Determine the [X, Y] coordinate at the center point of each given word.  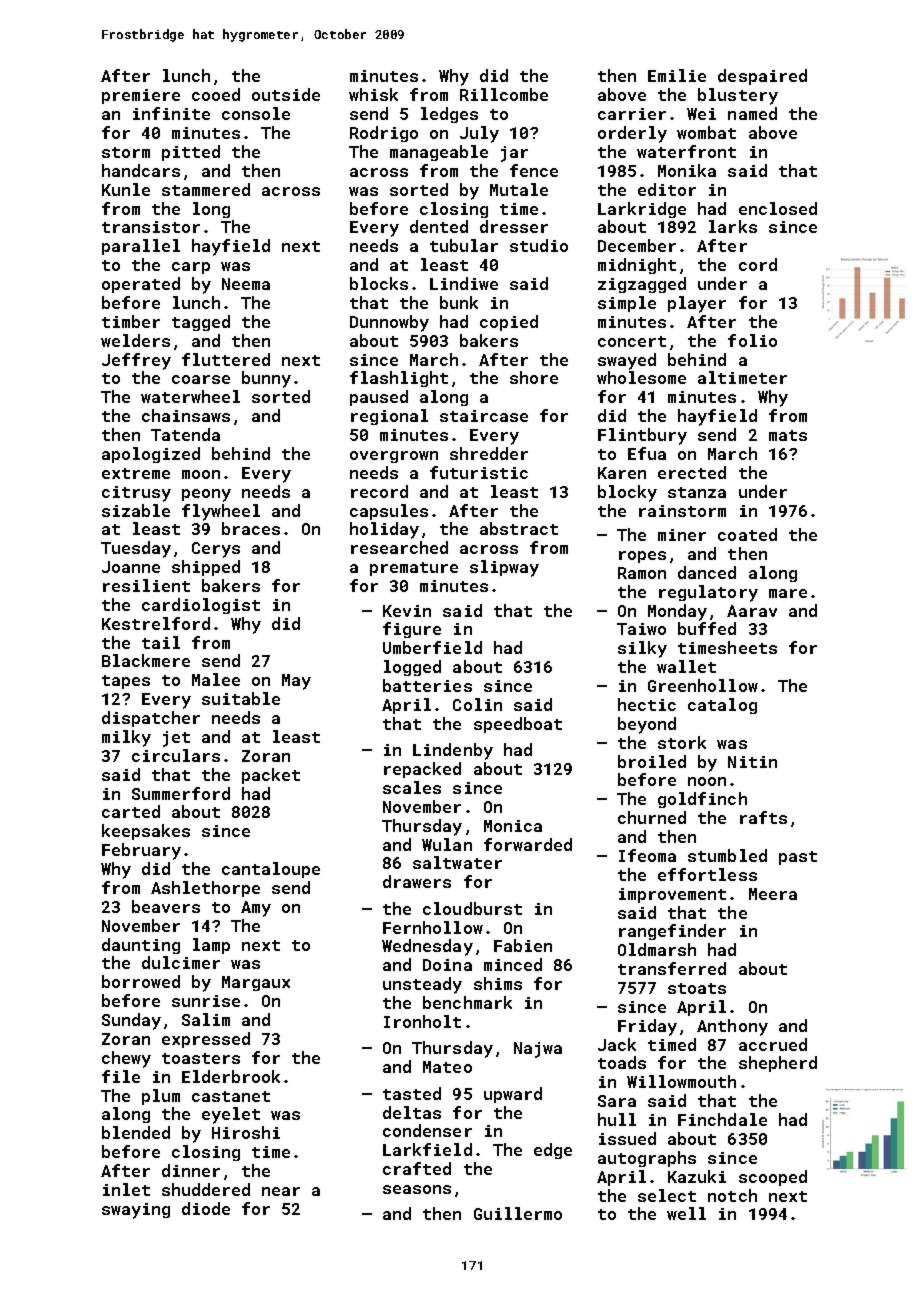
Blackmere [146, 660]
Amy [256, 909]
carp [191, 268]
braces [251, 528]
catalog [722, 706]
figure [412, 630]
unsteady [422, 985]
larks [733, 226]
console [256, 113]
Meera [773, 894]
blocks [379, 283]
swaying [136, 1211]
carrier [632, 114]
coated [747, 534]
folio [752, 340]
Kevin [407, 611]
